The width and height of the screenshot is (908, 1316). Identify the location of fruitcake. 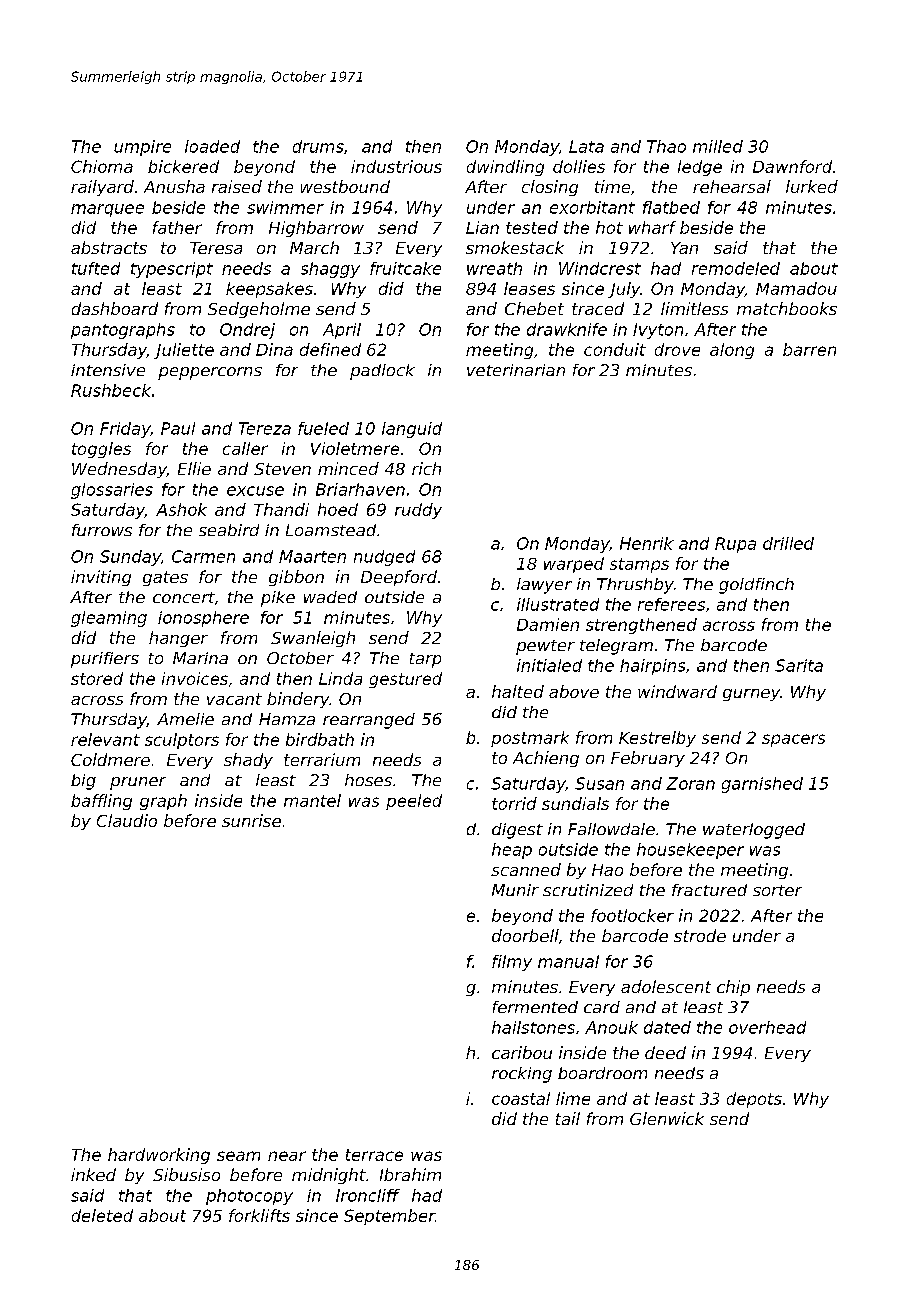
(405, 268).
